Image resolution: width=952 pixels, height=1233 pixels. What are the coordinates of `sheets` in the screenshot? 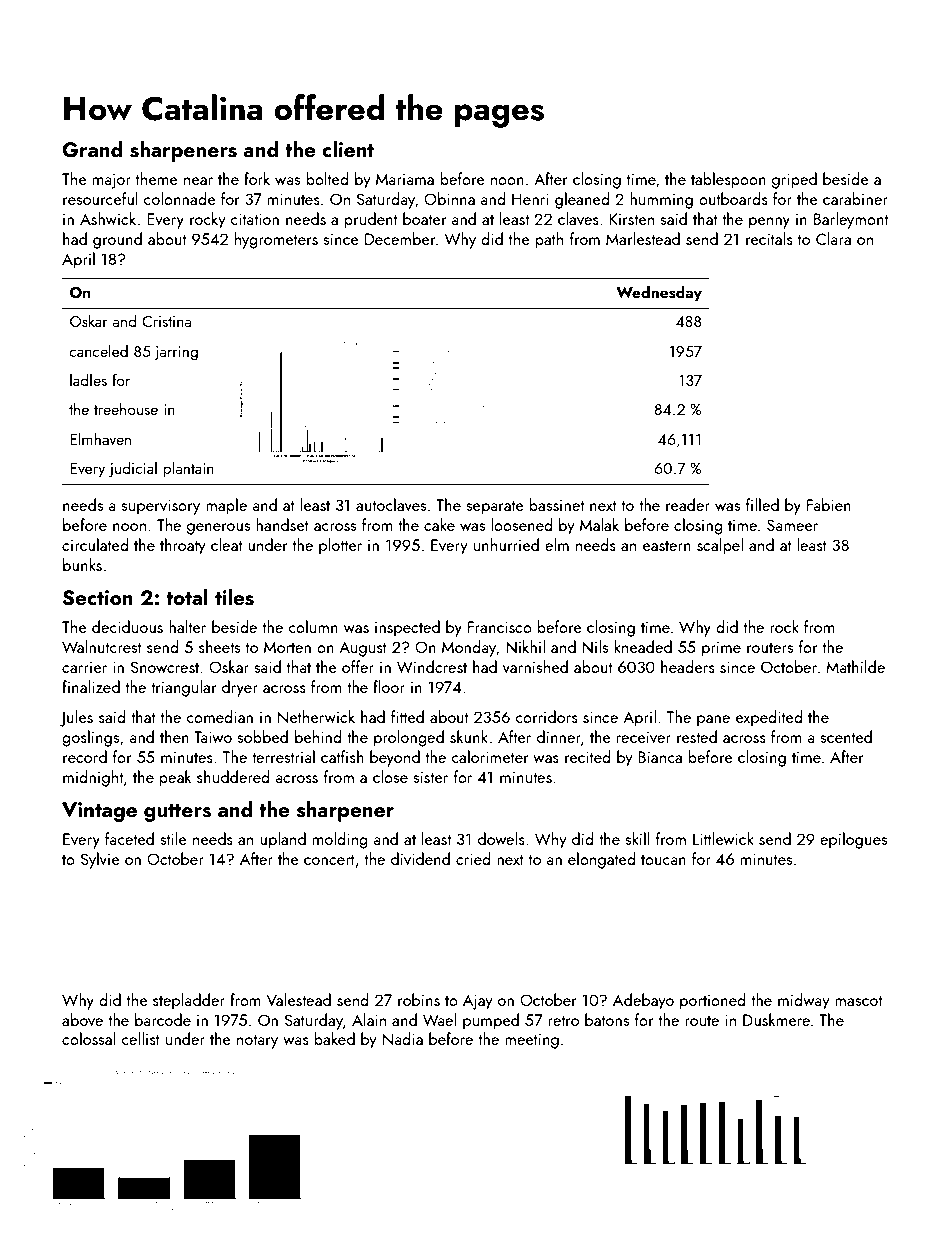 It's located at (219, 646).
